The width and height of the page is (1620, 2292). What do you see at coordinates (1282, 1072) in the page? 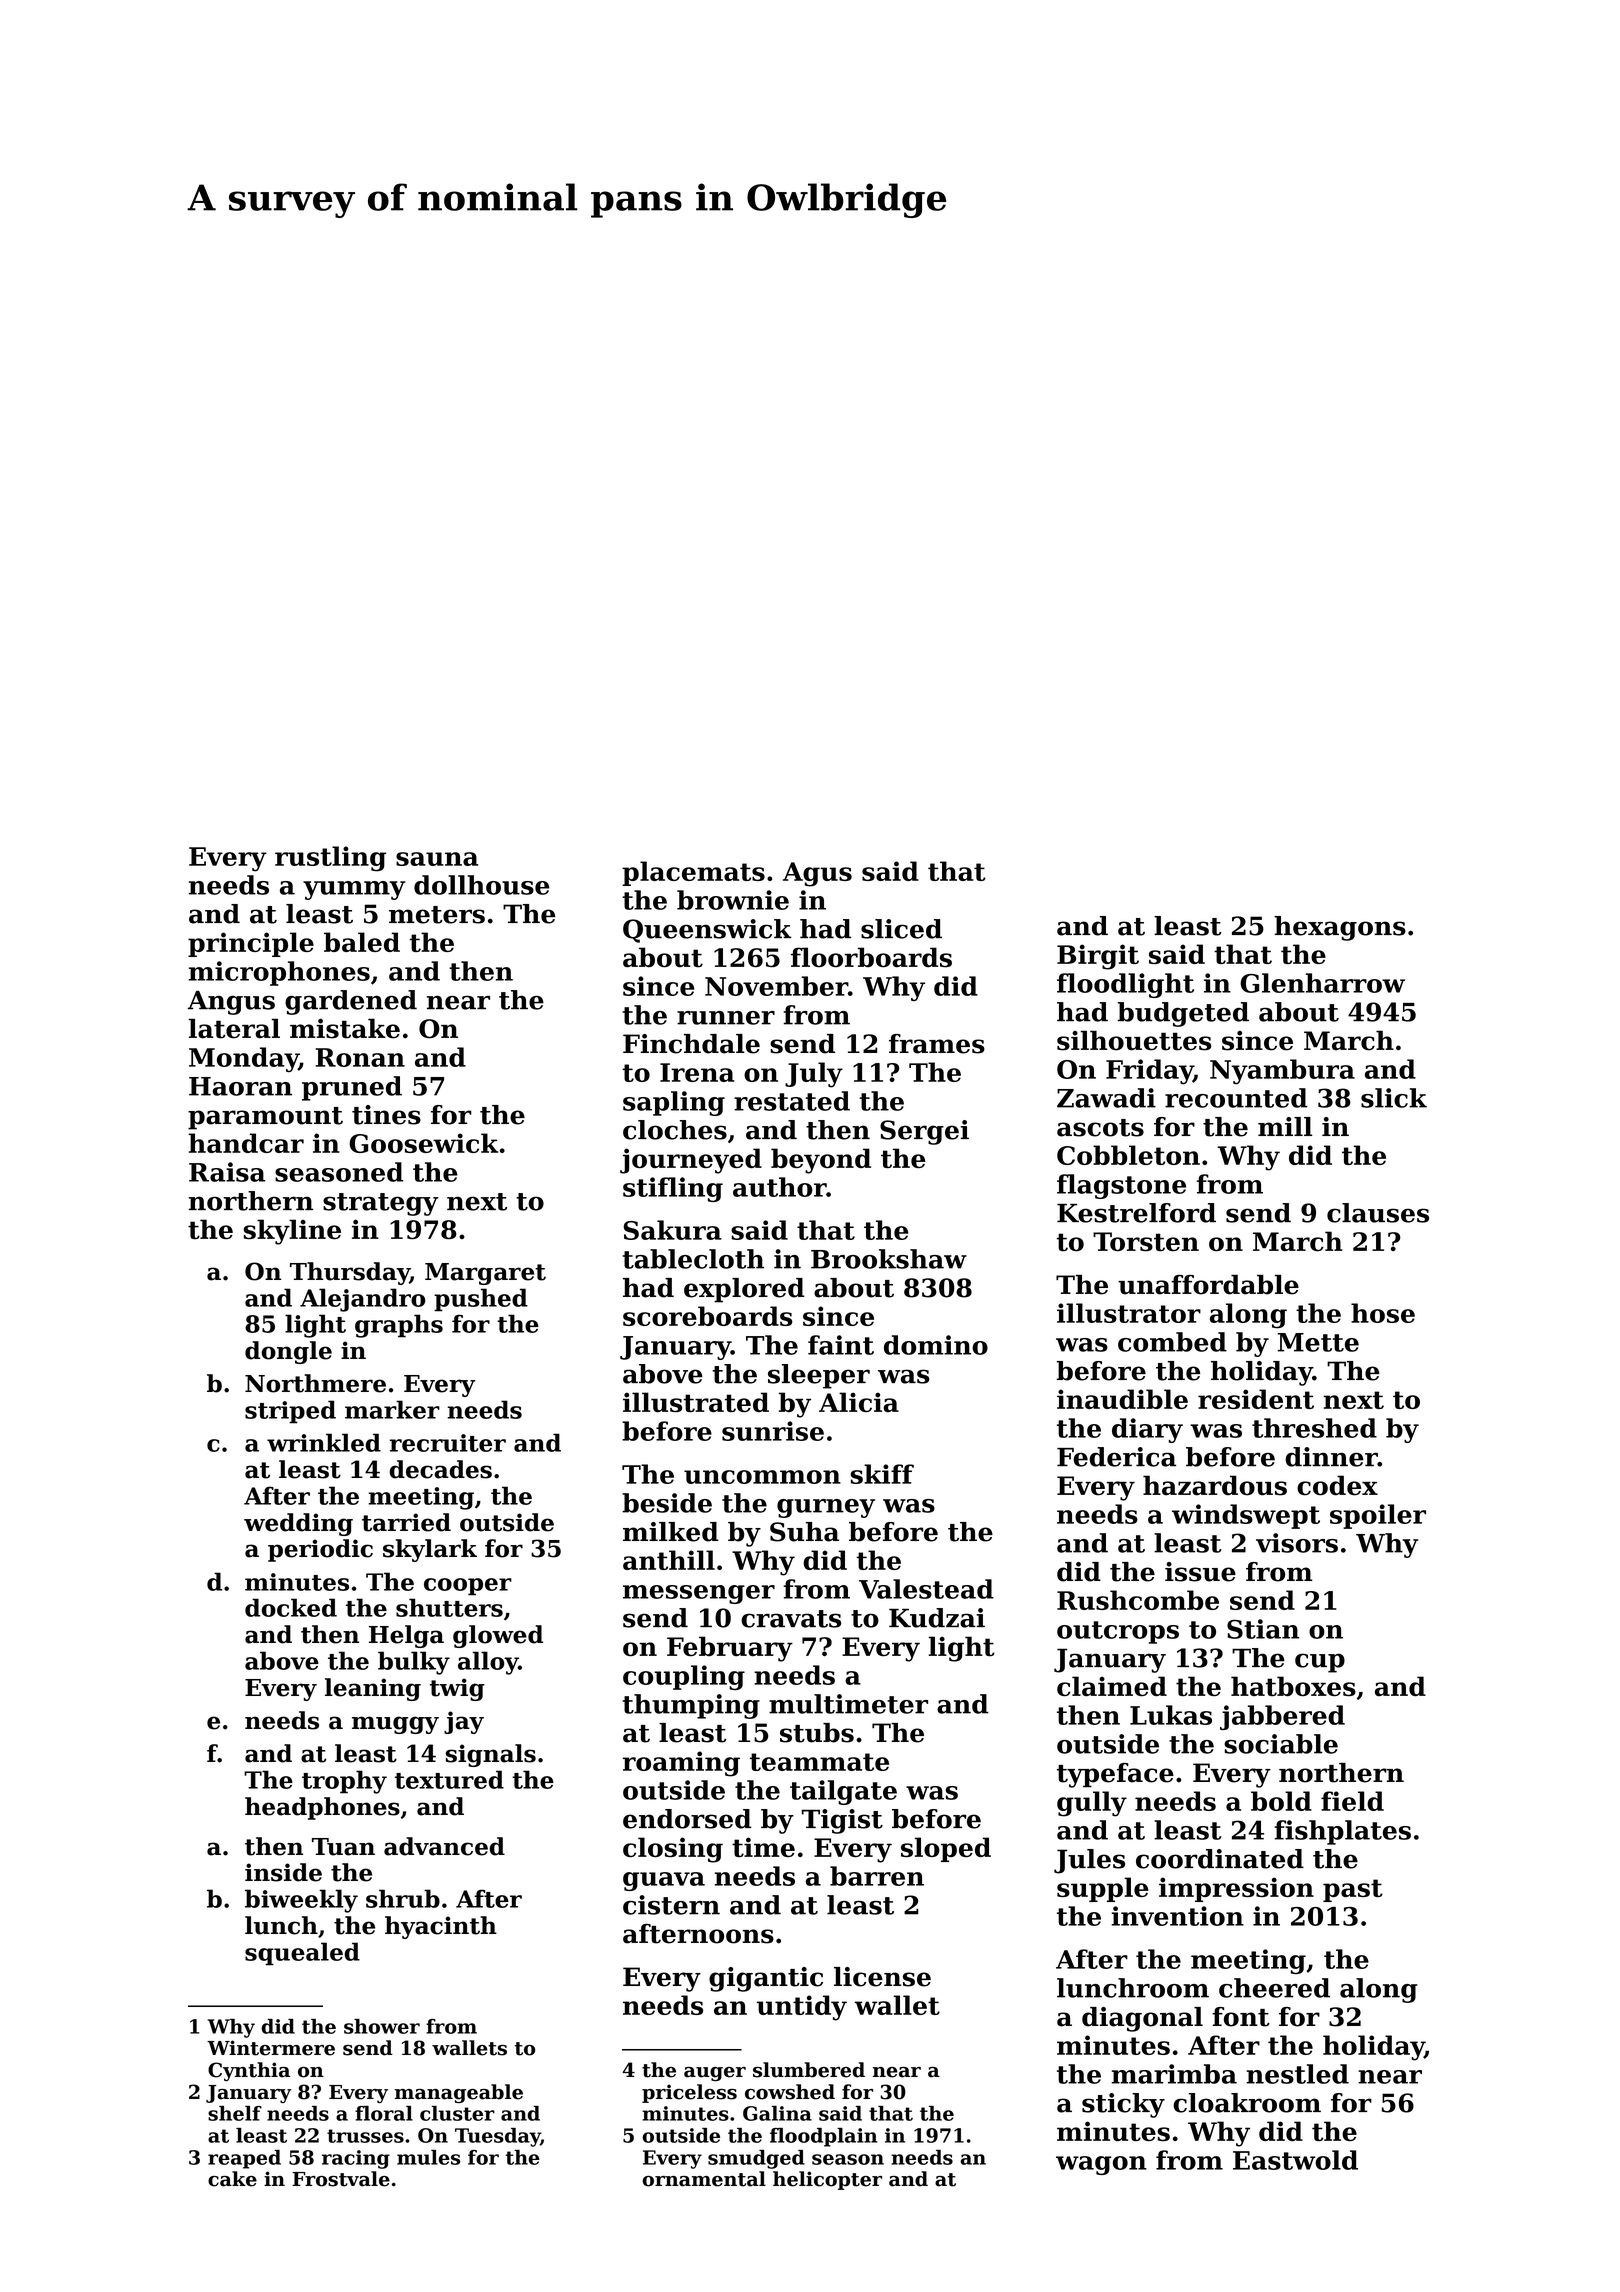
I see `Nyambura` at bounding box center [1282, 1072].
